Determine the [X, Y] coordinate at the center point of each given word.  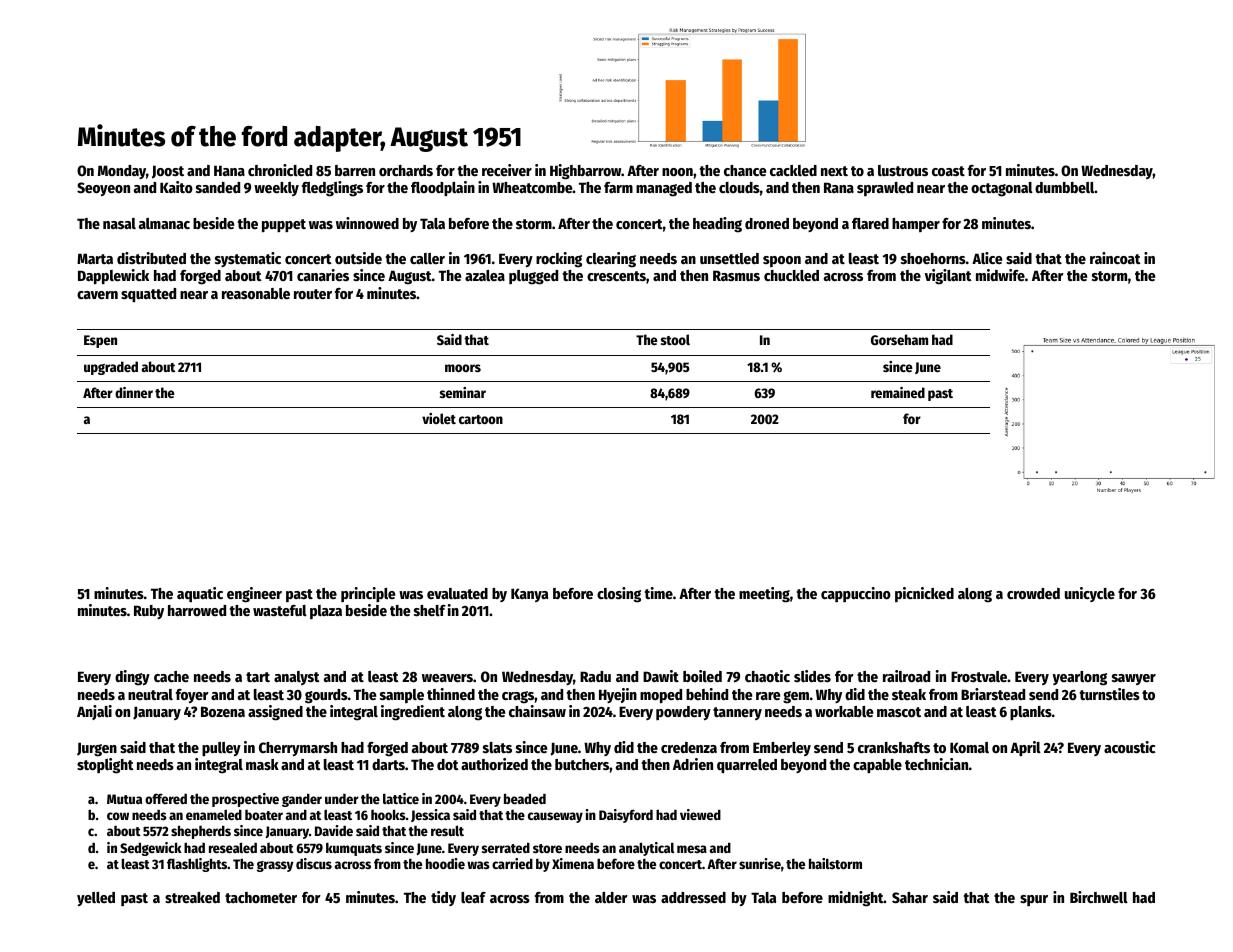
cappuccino [856, 594]
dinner [134, 392]
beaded [525, 798]
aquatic [200, 595]
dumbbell [1064, 187]
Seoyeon [103, 189]
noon [677, 172]
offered [166, 798]
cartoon [481, 419]
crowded [1033, 593]
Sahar [910, 897]
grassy [275, 866]
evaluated [457, 593]
